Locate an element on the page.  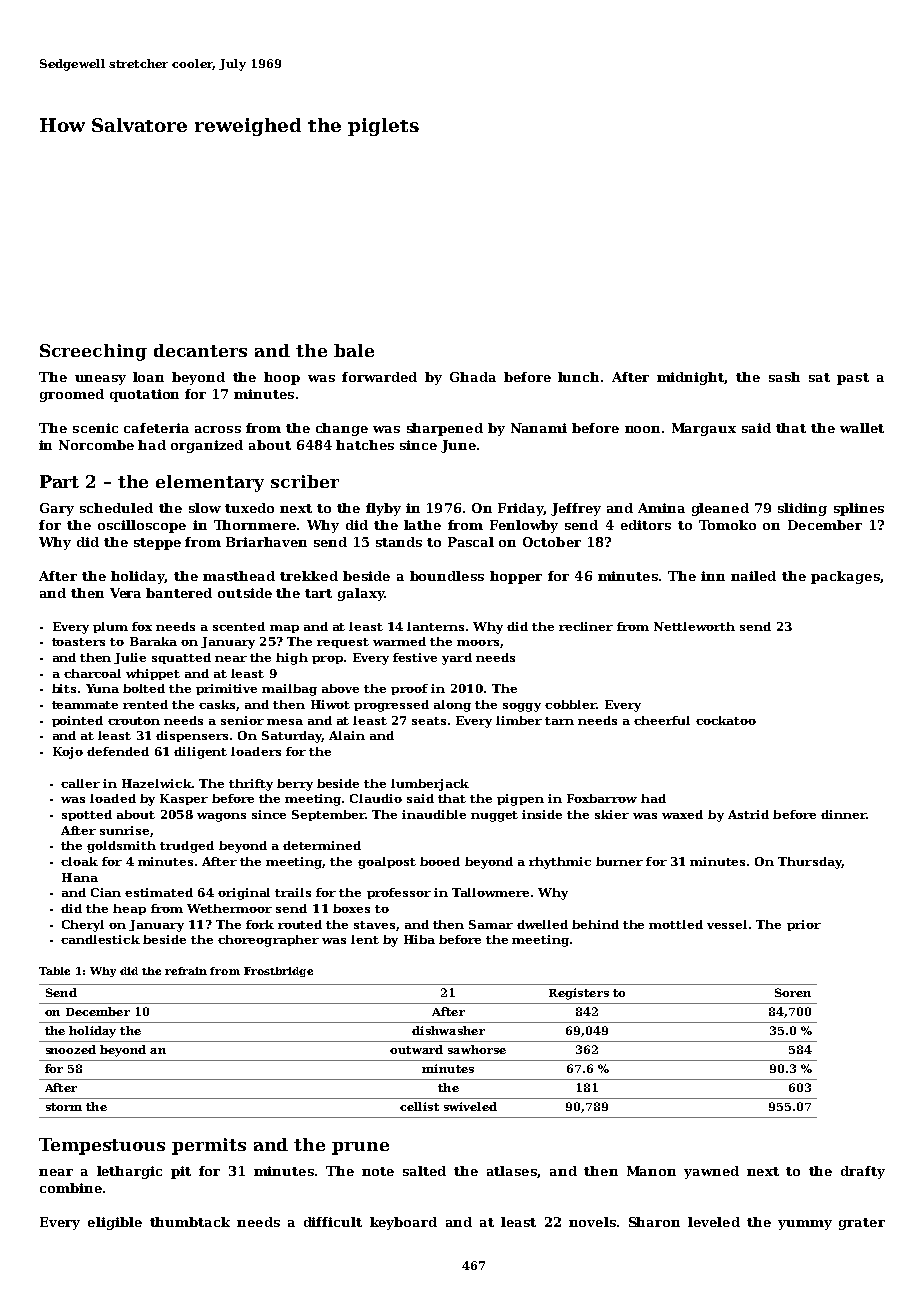
booed is located at coordinates (440, 861).
